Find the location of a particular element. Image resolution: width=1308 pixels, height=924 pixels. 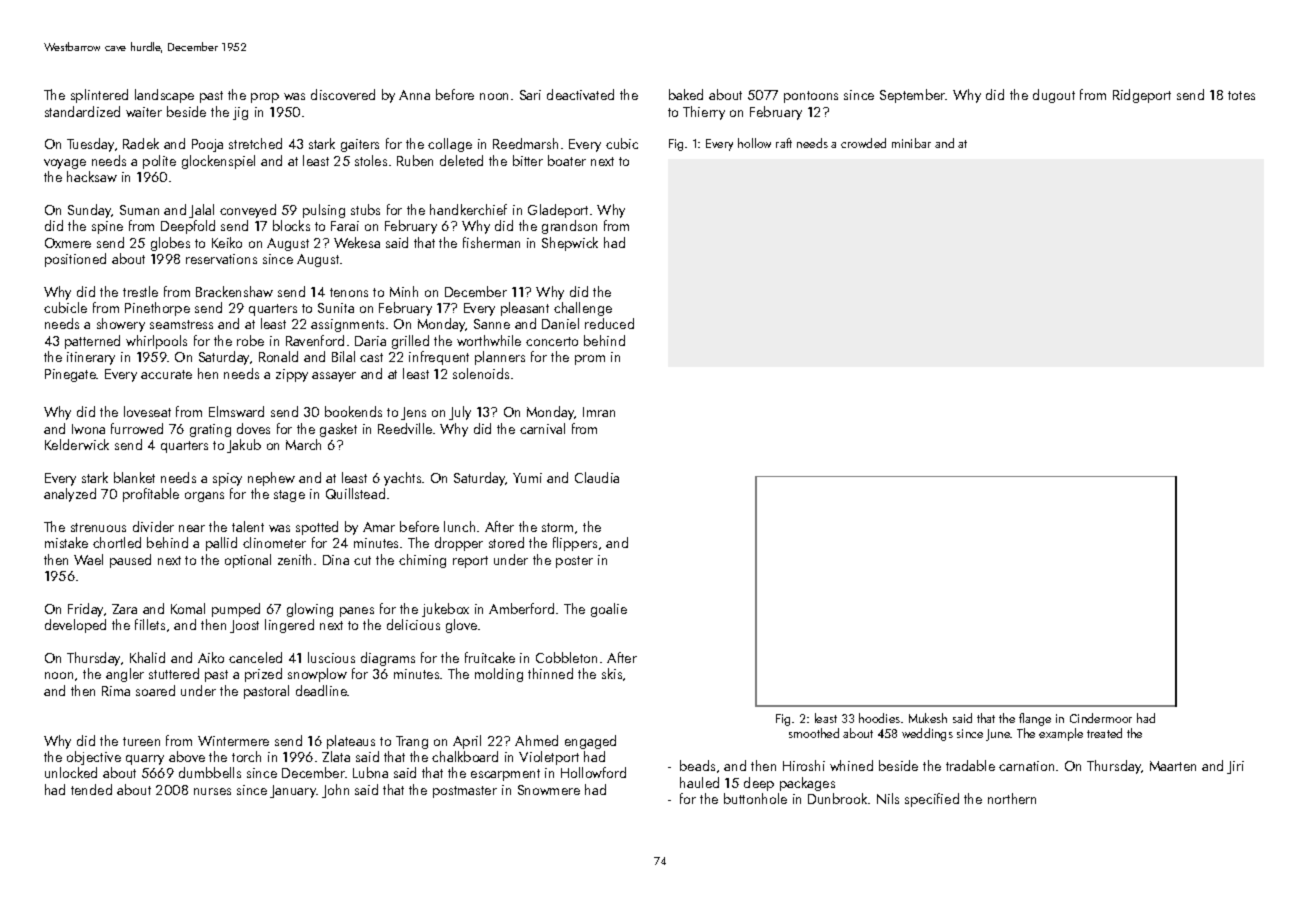

conveyed is located at coordinates (248, 211).
